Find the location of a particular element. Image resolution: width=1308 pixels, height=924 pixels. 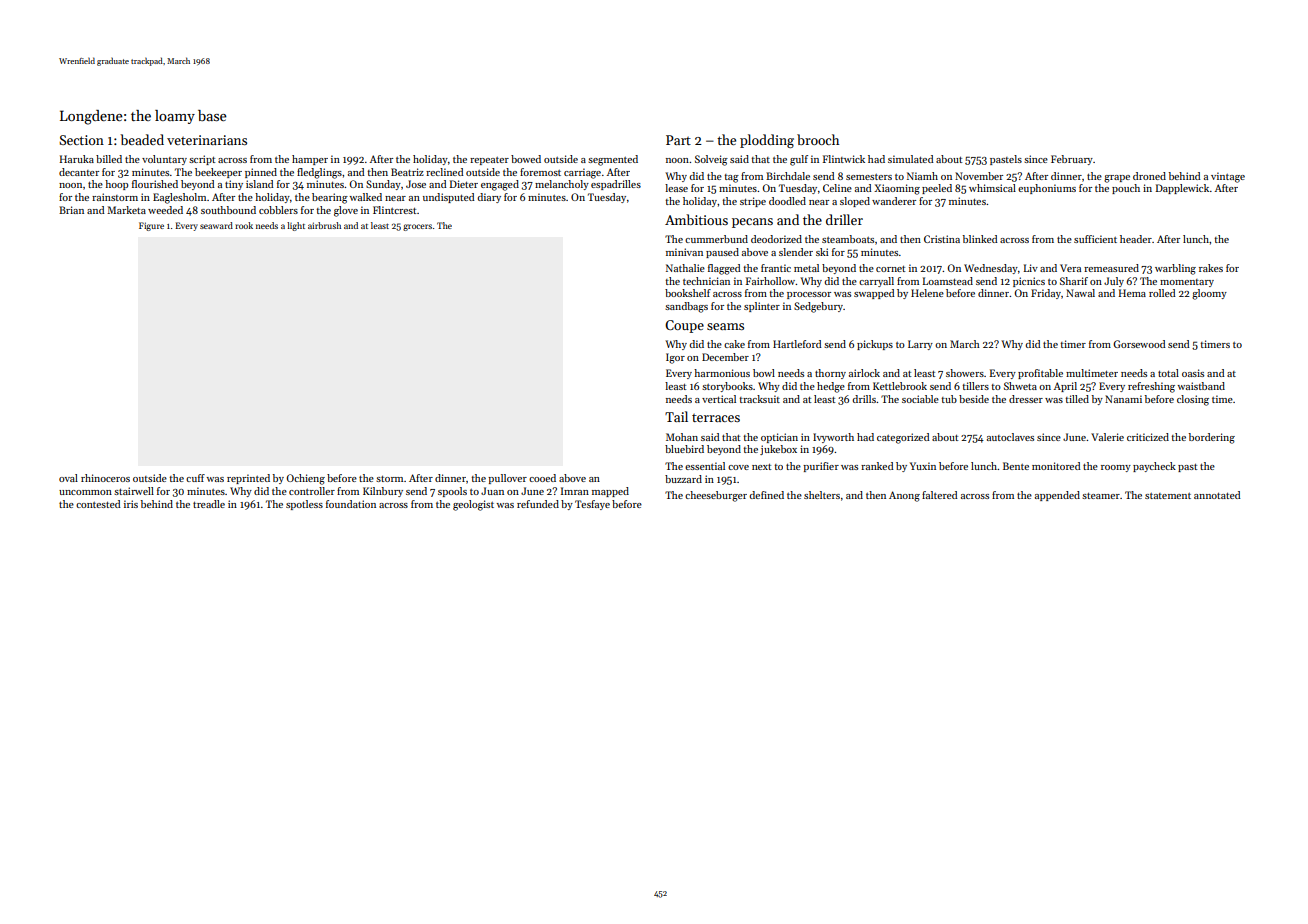

Figure is located at coordinates (151, 226).
